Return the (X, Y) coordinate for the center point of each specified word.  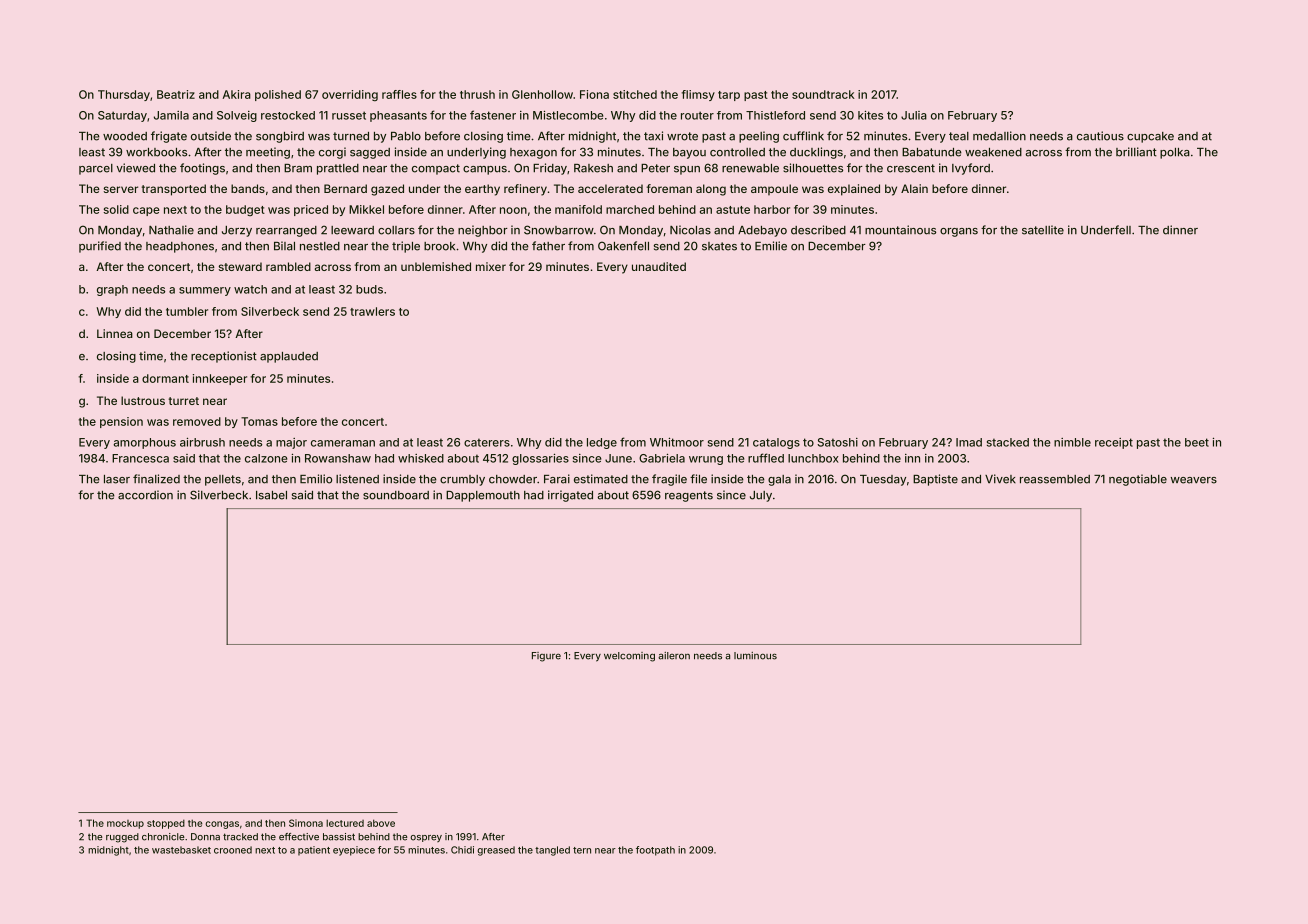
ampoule (774, 189)
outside (211, 136)
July (761, 496)
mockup (125, 824)
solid (116, 209)
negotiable (1138, 480)
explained (854, 190)
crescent (911, 168)
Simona (306, 823)
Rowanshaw (338, 458)
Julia (914, 115)
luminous (755, 656)
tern (582, 850)
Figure (546, 657)
